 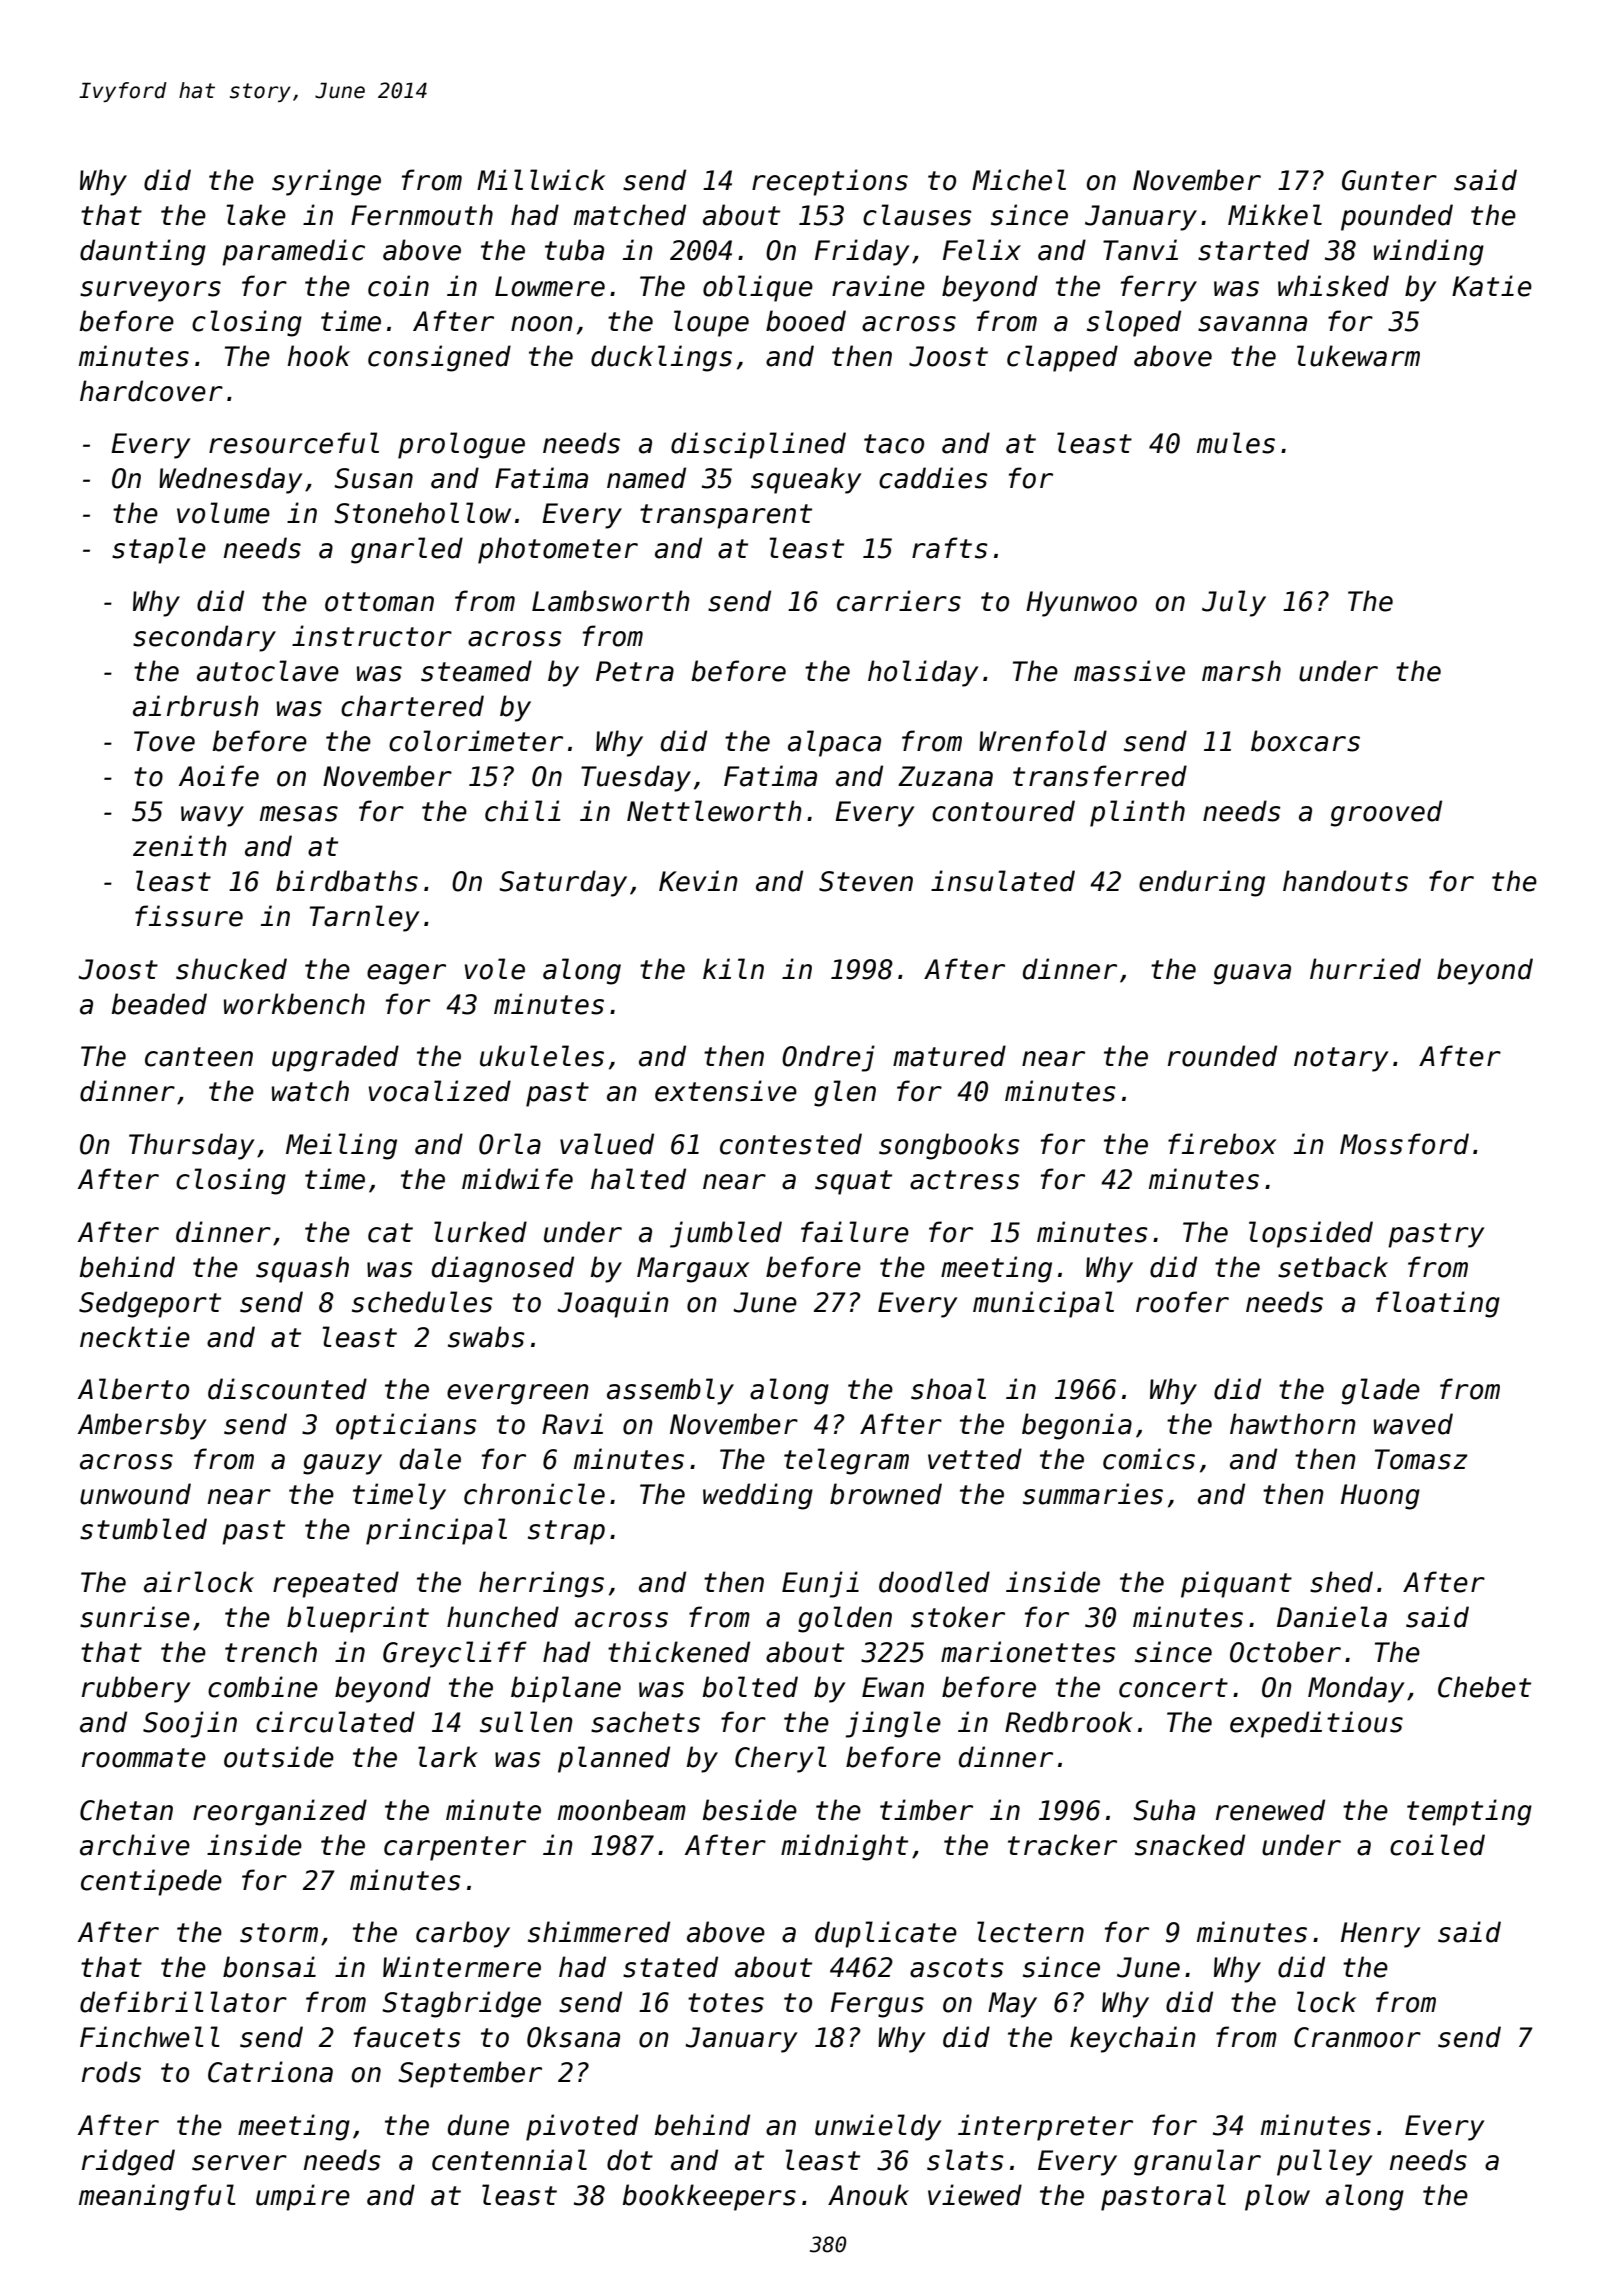 What do you see at coordinates (463, 1934) in the image?
I see `carboy` at bounding box center [463, 1934].
